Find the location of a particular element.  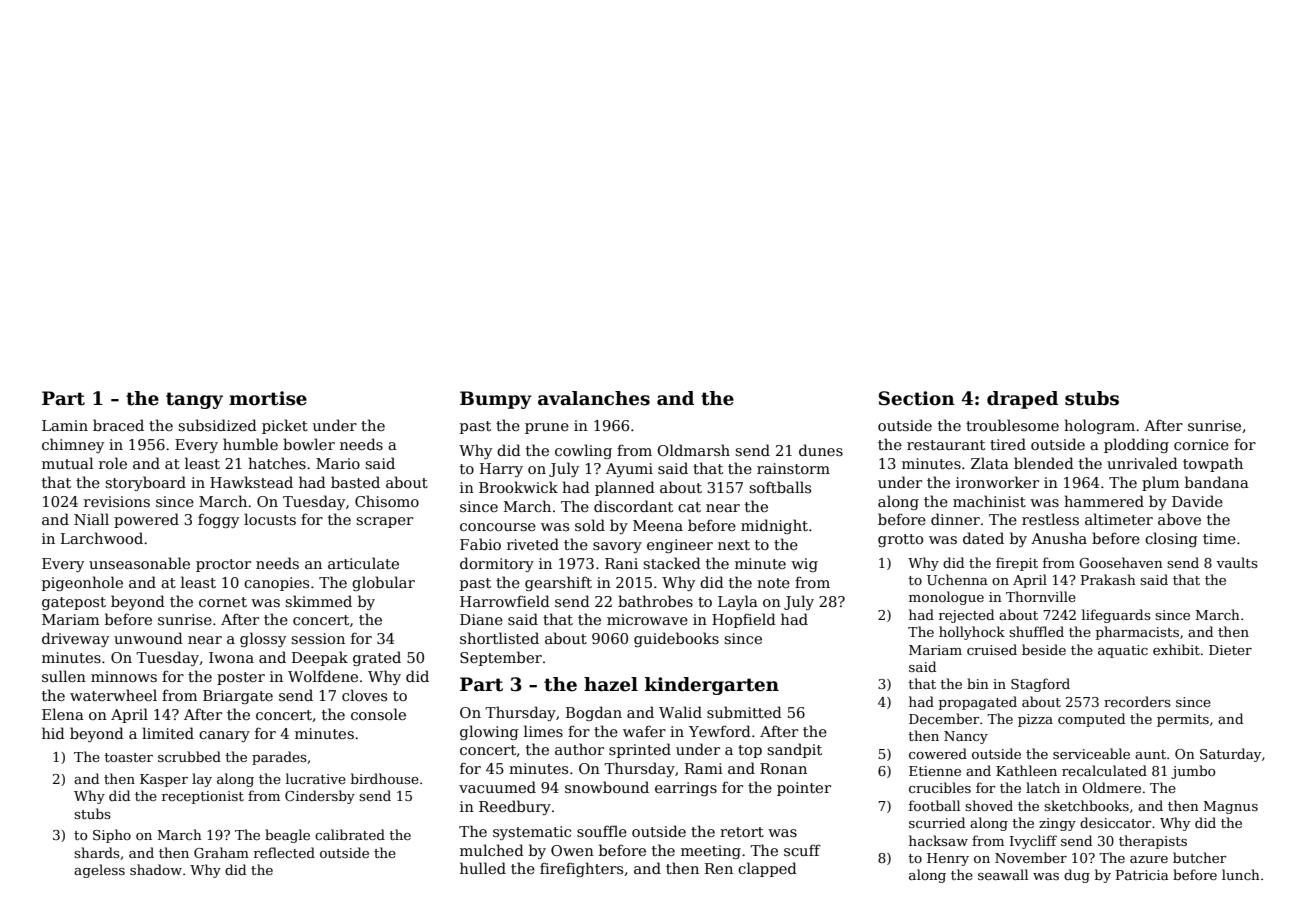

bowler is located at coordinates (309, 444).
